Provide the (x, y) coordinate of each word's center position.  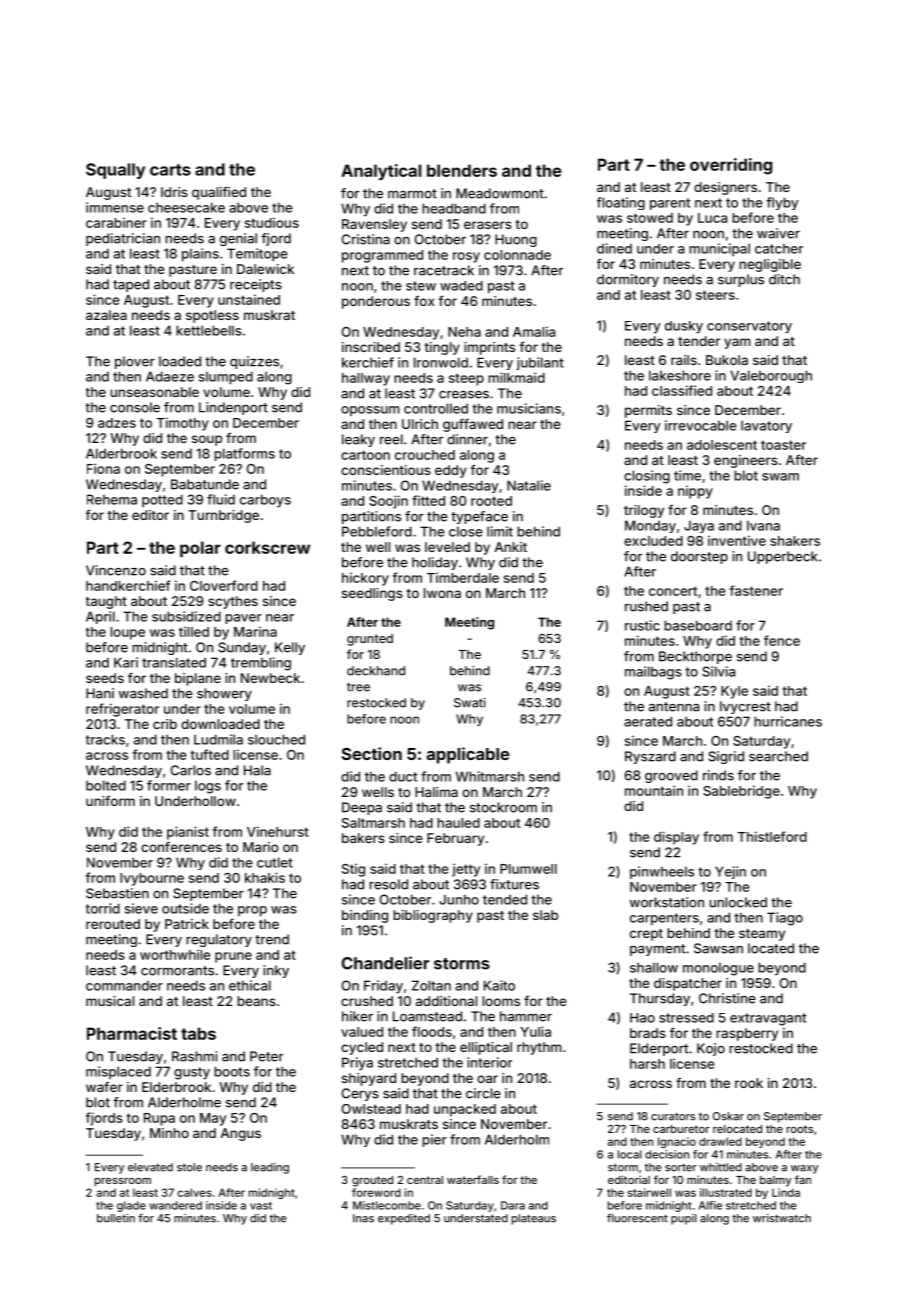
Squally (115, 171)
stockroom (503, 807)
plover (135, 362)
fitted (428, 500)
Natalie (529, 485)
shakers (795, 541)
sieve (141, 908)
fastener (756, 590)
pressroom (123, 1182)
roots (800, 1129)
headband (454, 208)
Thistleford (772, 836)
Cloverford (224, 585)
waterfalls (473, 1179)
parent (670, 204)
